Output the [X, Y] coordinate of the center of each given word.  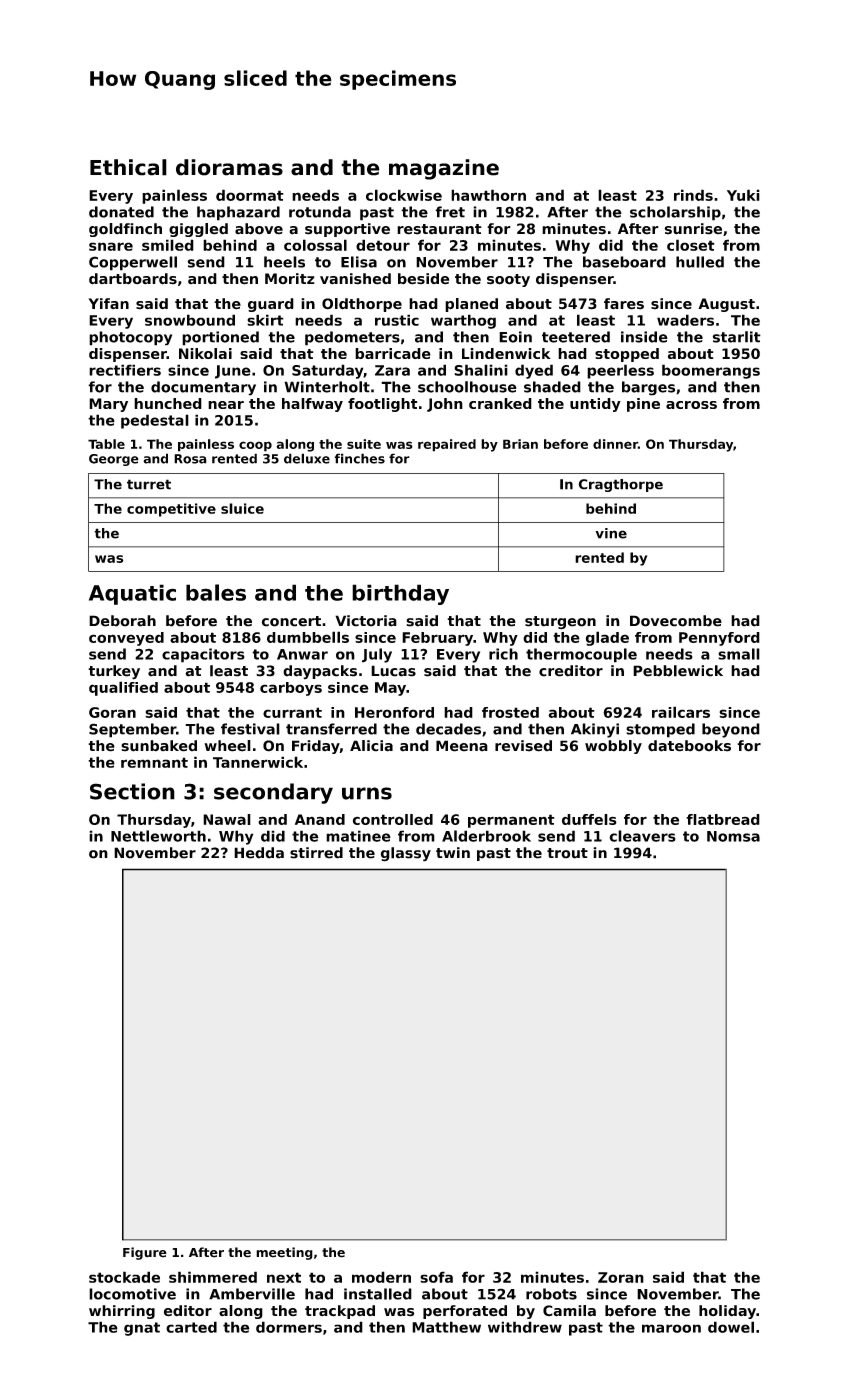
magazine [444, 169]
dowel [731, 1327]
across [691, 405]
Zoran [621, 1277]
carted [191, 1327]
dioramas [229, 167]
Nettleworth [158, 836]
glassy [406, 854]
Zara [392, 370]
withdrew [525, 1327]
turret [149, 484]
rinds [693, 195]
